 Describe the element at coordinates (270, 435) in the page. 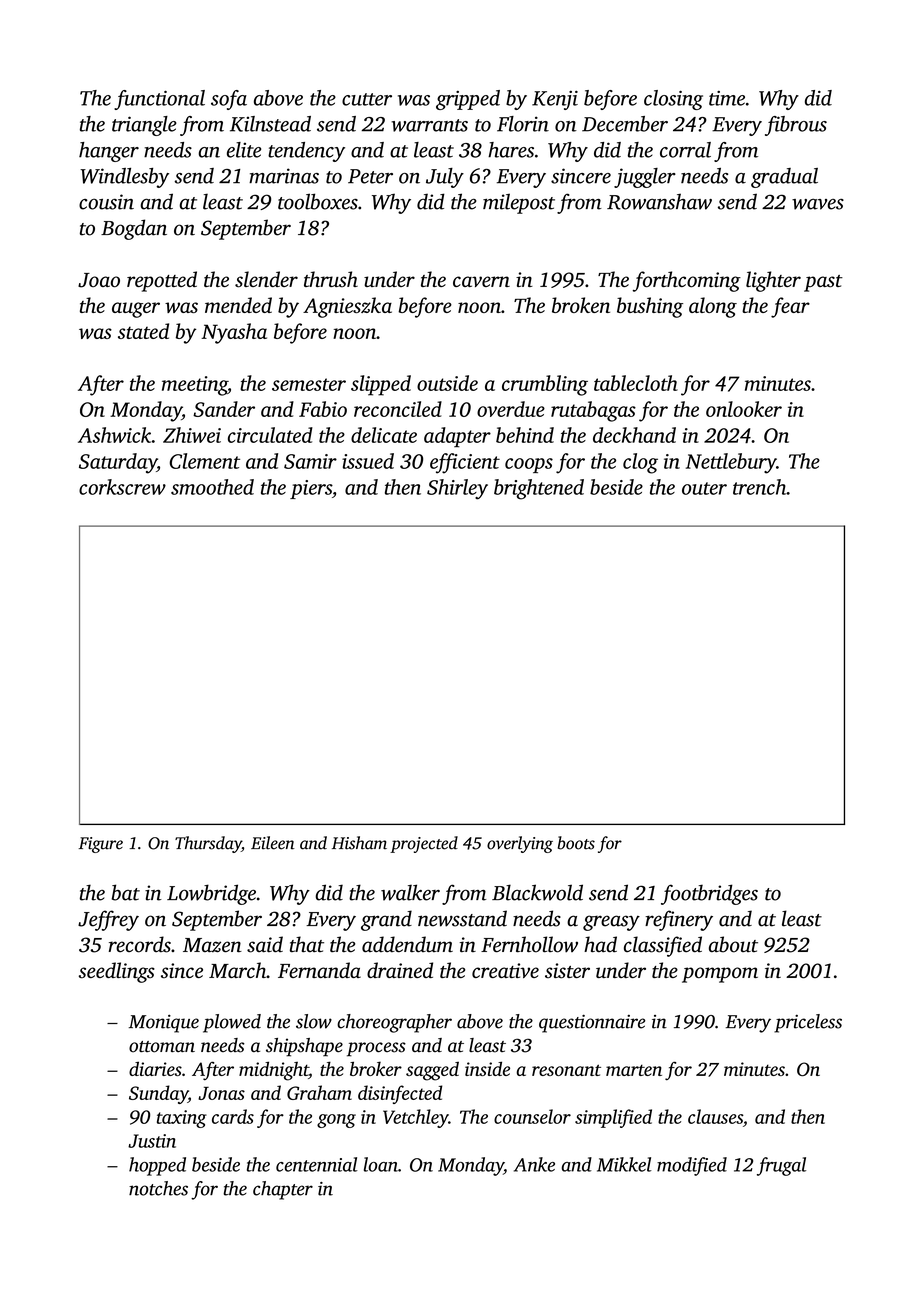

I see `circulated` at that location.
